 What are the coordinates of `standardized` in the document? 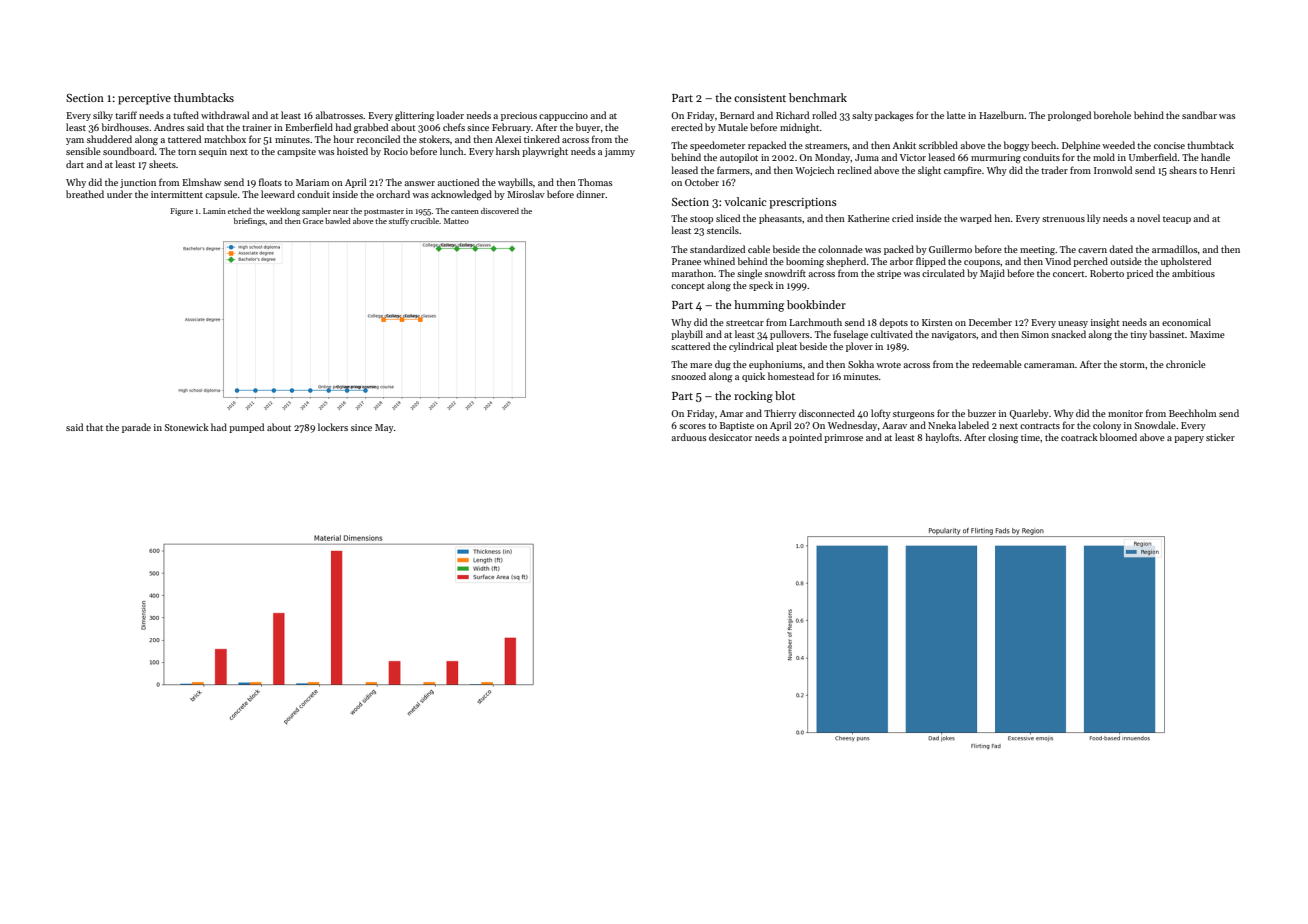 It's located at (717, 249).
